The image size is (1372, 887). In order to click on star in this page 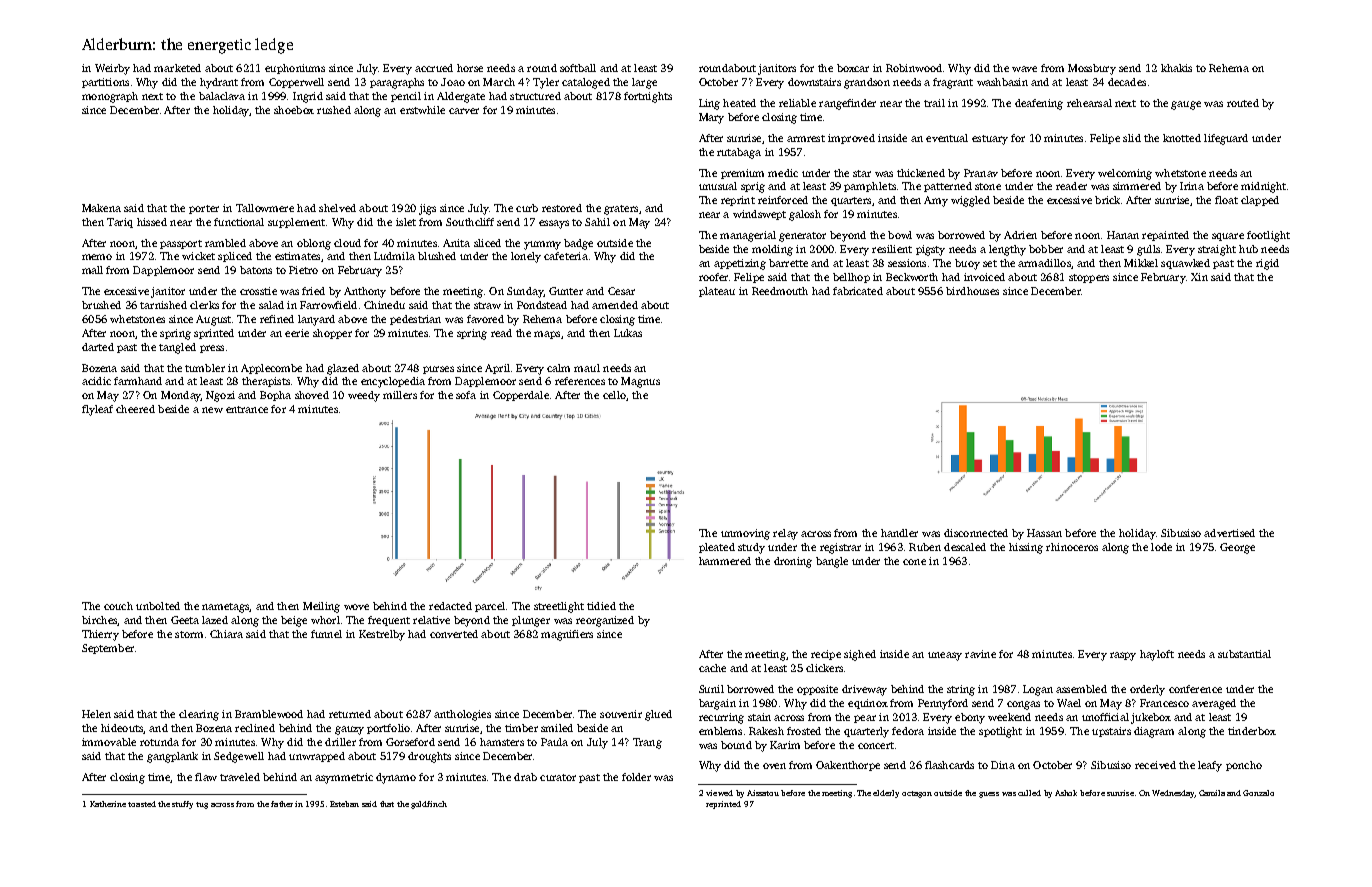, I will do `click(862, 173)`.
